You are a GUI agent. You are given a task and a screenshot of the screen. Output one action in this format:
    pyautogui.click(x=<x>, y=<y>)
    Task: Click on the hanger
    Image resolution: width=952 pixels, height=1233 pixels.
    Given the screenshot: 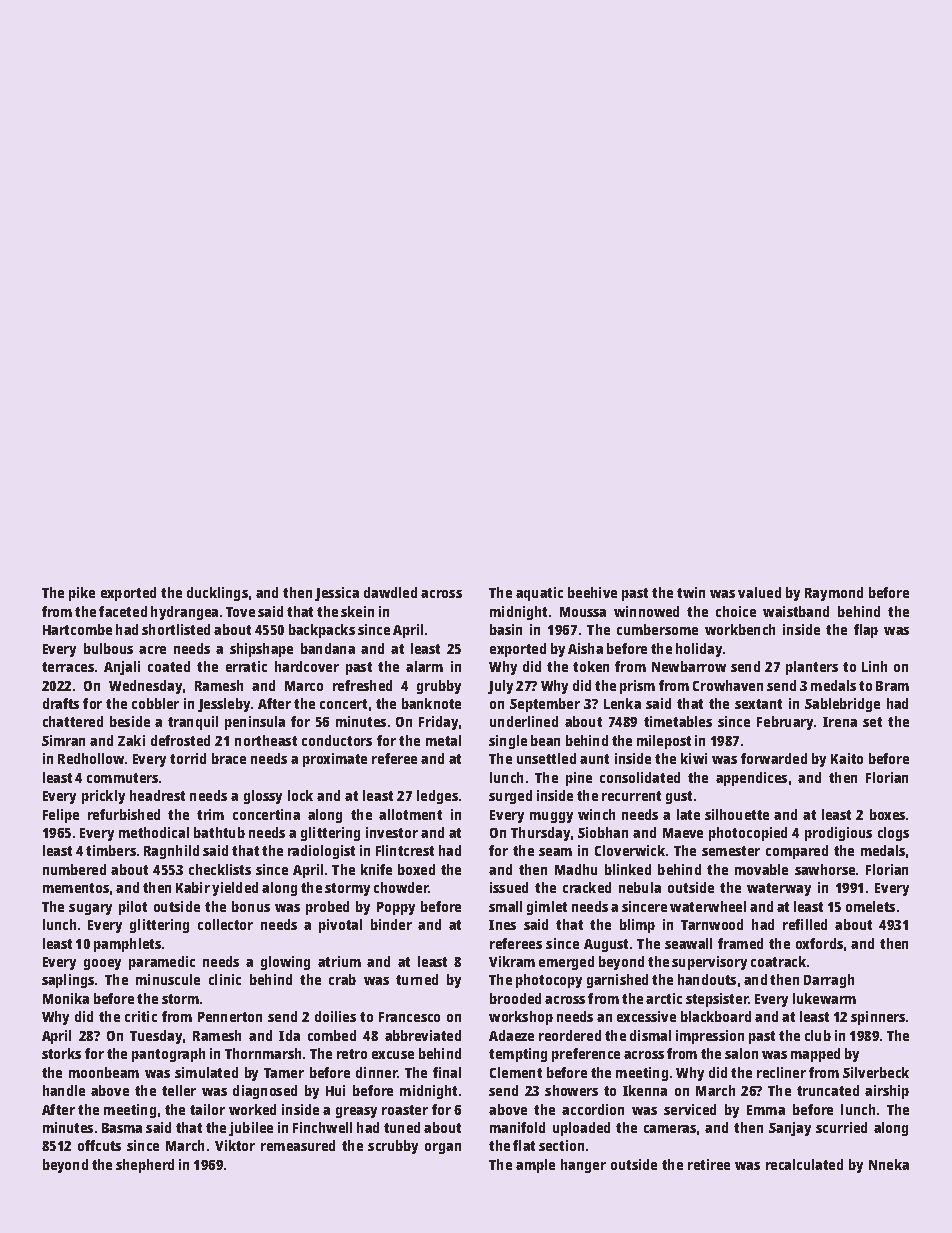 What is the action you would take?
    pyautogui.click(x=583, y=1166)
